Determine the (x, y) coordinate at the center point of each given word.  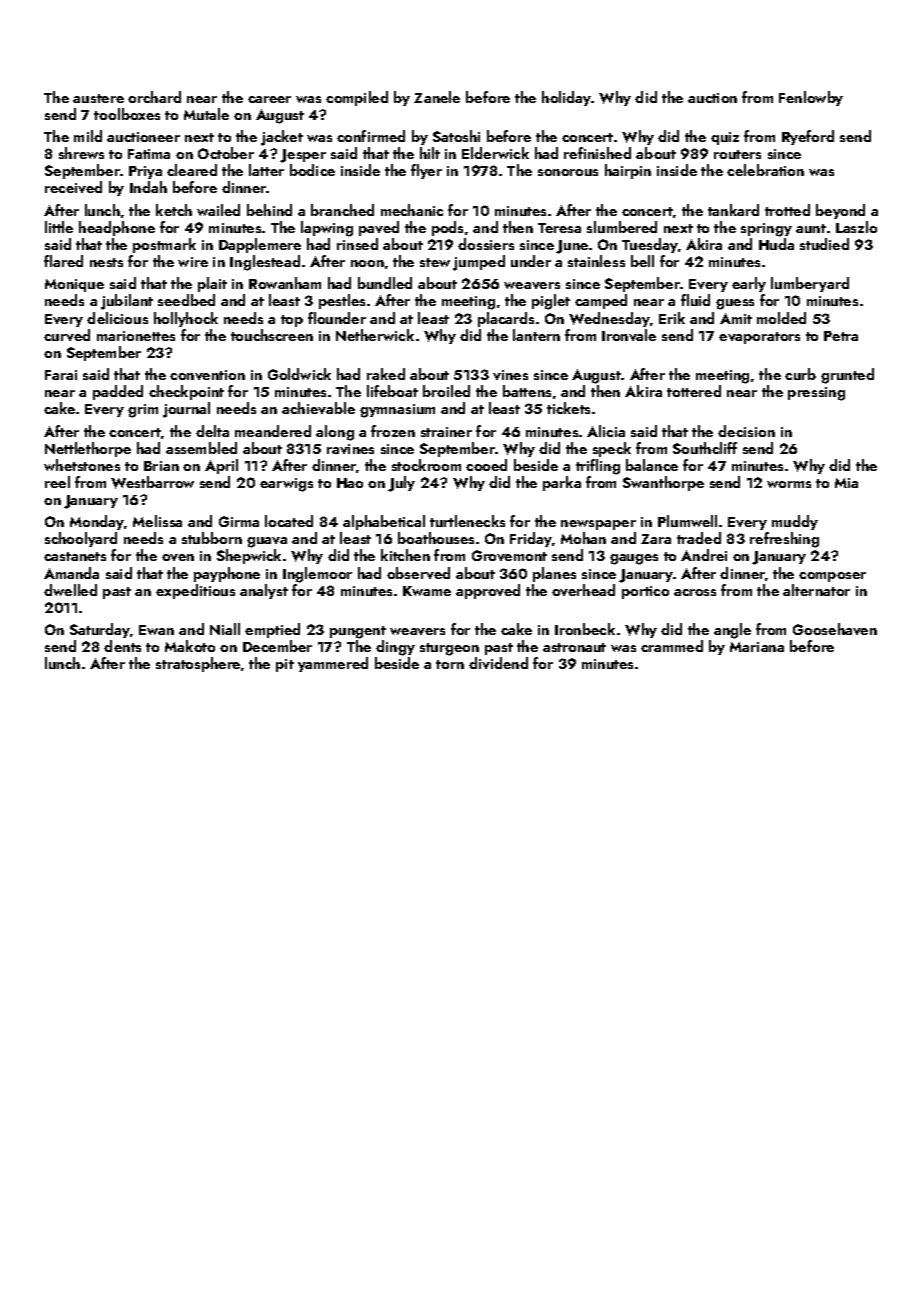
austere (98, 98)
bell (642, 261)
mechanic (412, 210)
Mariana (757, 647)
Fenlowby (811, 98)
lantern (536, 335)
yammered (333, 664)
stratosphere (198, 664)
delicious (117, 318)
